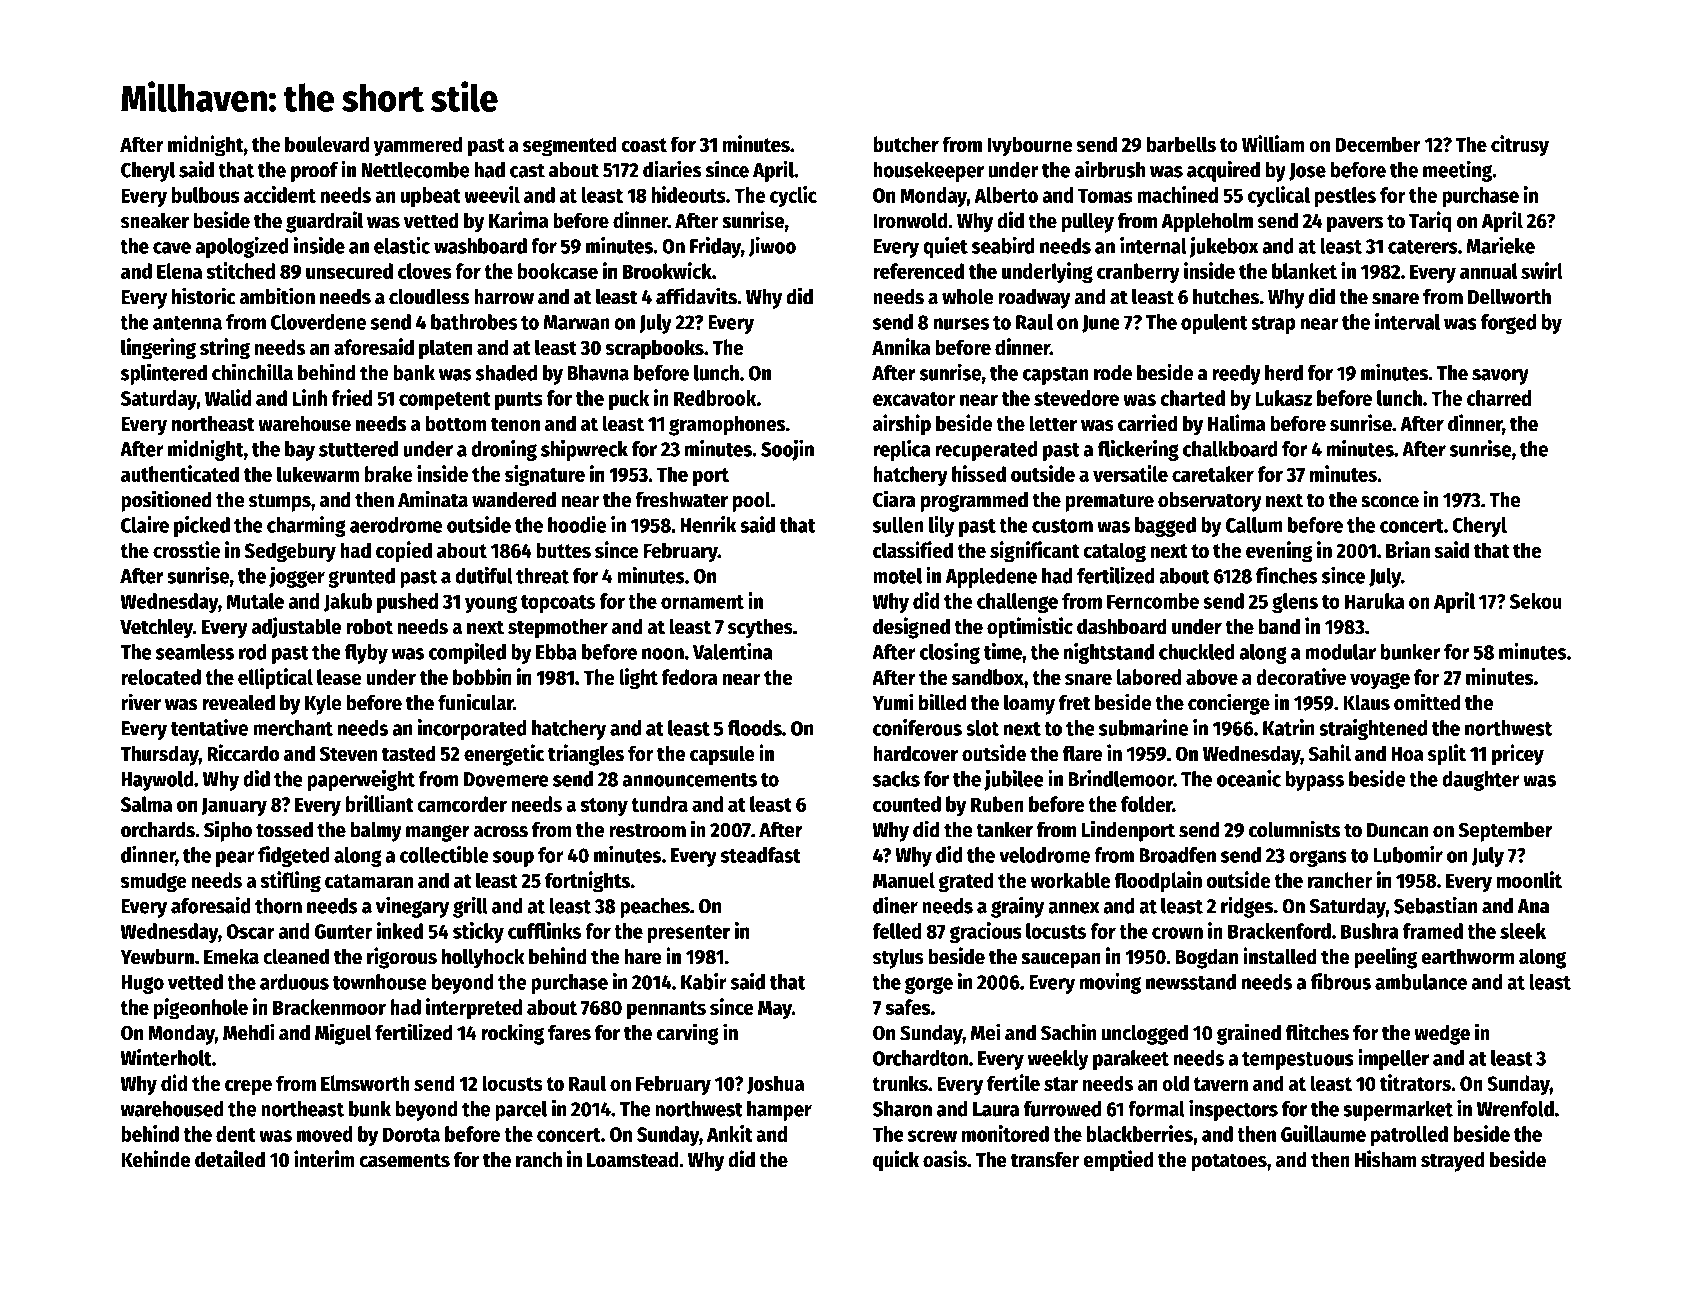 This screenshot has height=1308, width=1692. I want to click on savory, so click(1500, 377).
